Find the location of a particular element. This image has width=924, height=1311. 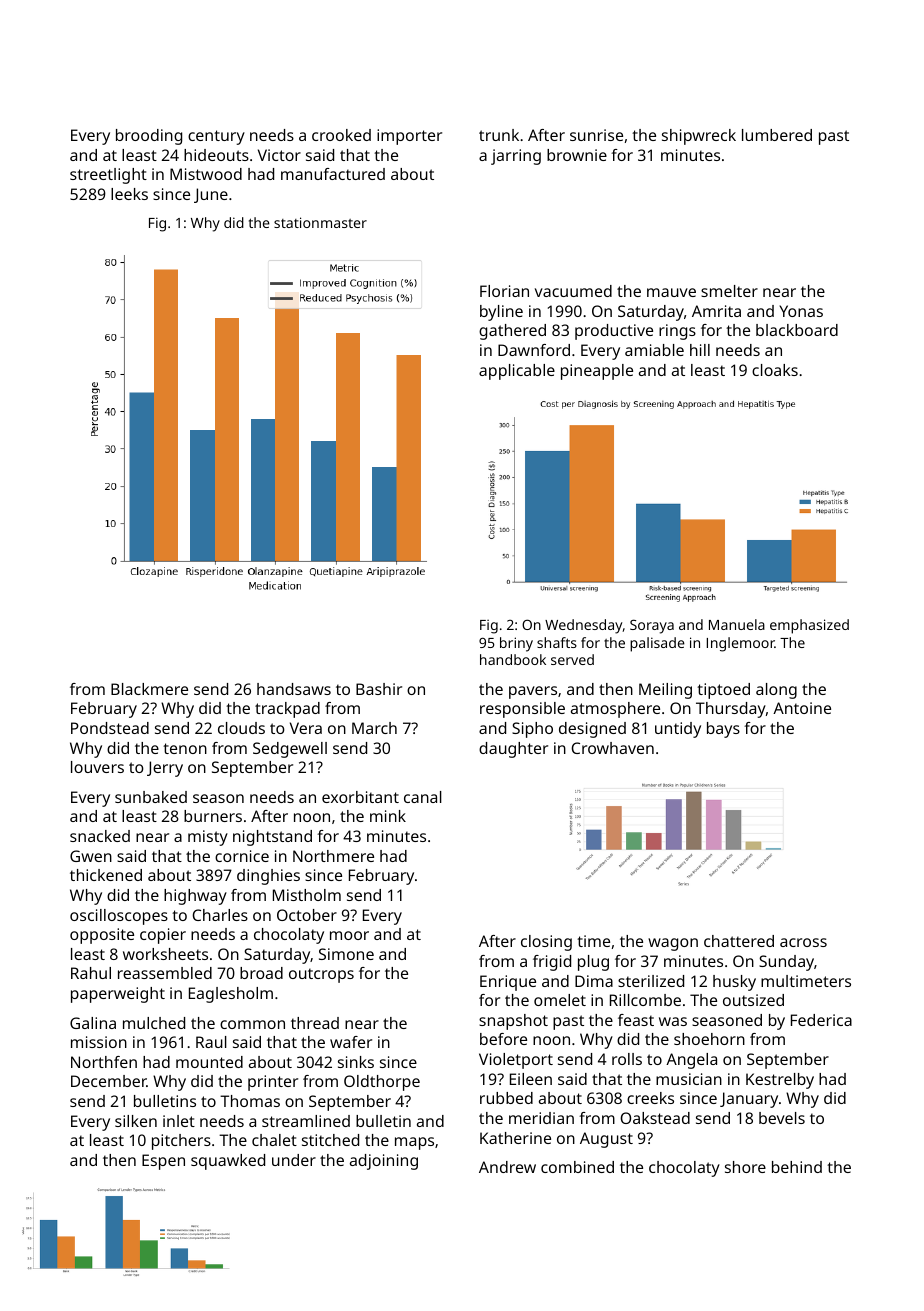

Meiling is located at coordinates (665, 691).
